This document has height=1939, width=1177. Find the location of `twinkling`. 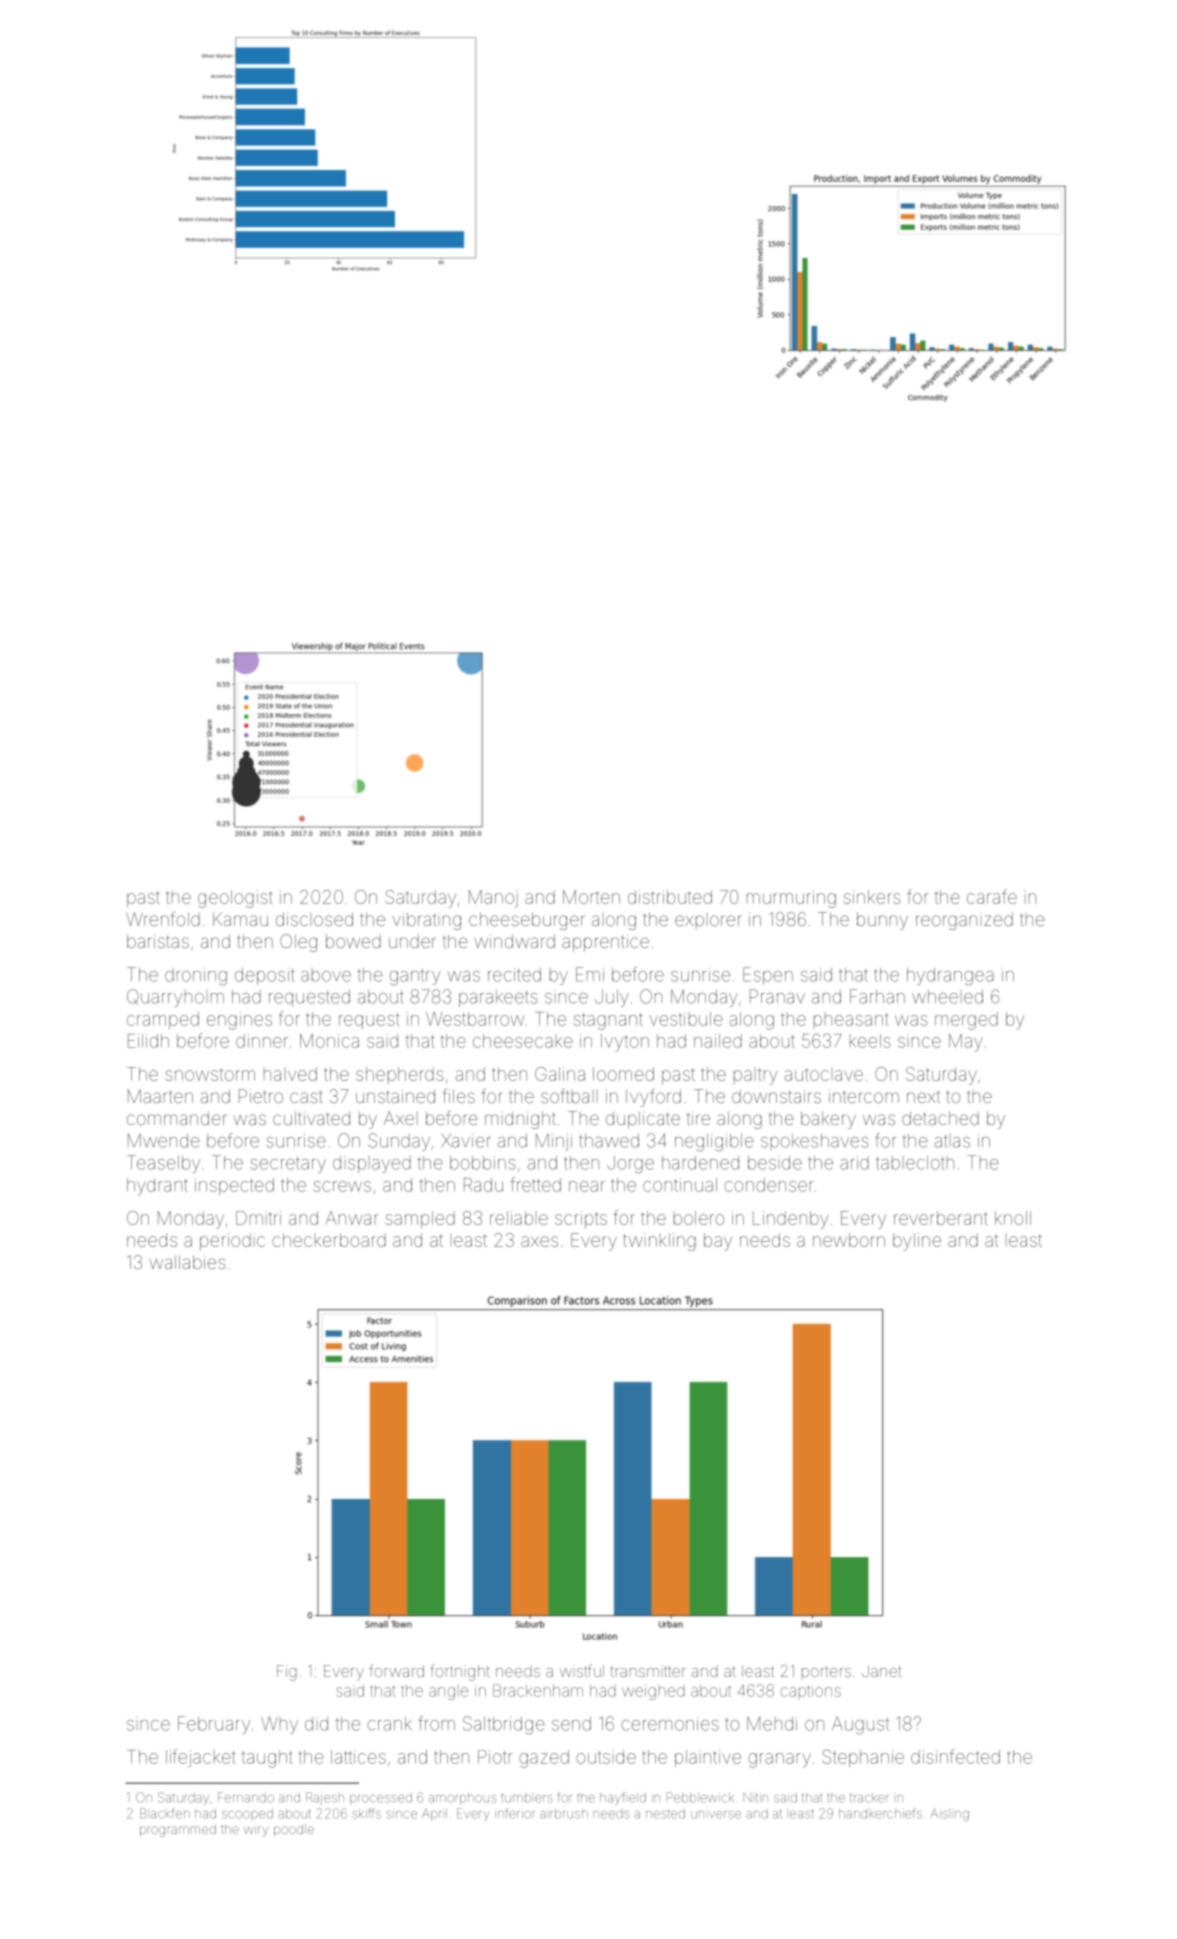

twinkling is located at coordinates (659, 1242).
